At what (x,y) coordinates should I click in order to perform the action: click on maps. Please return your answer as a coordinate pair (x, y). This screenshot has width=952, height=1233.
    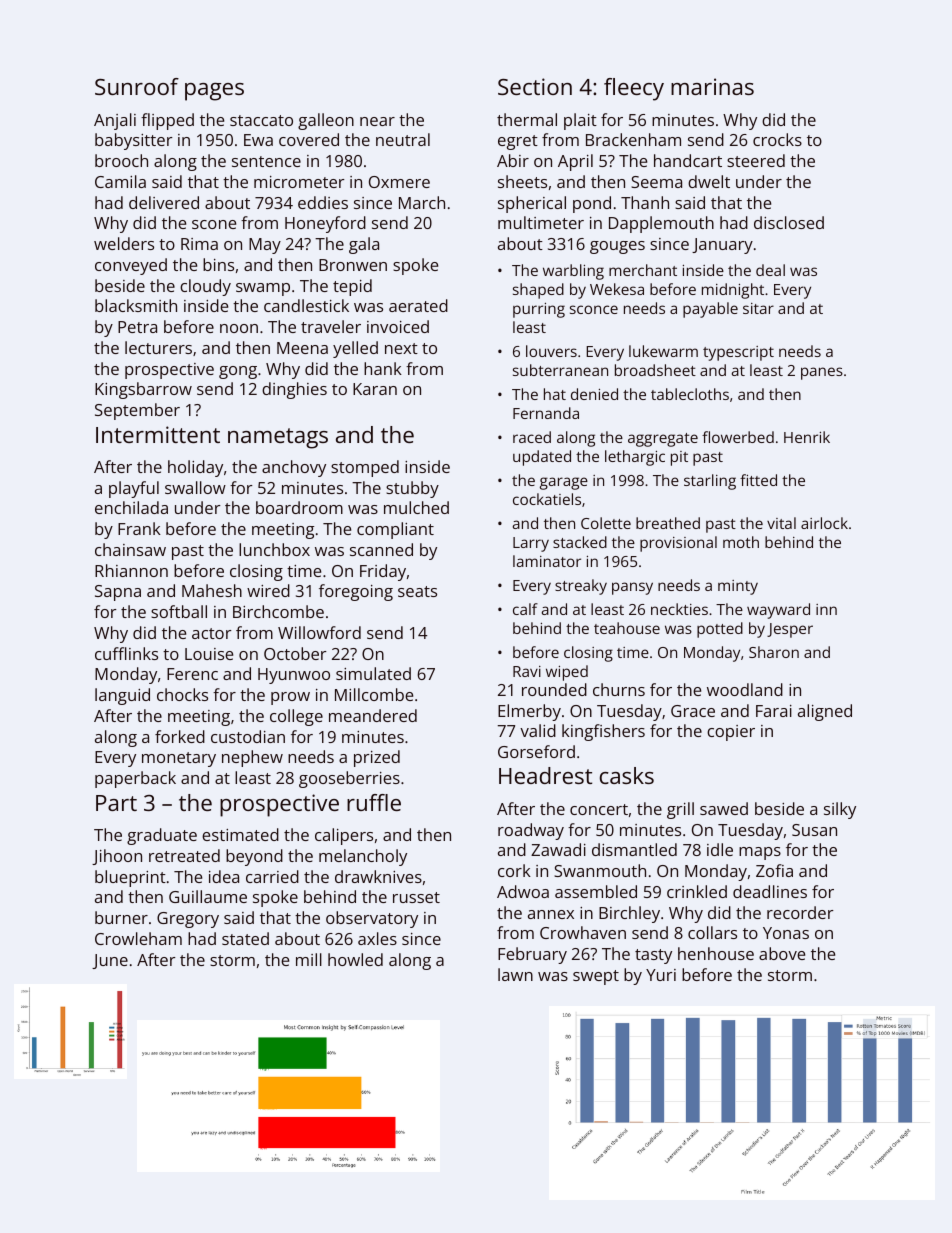
    Looking at the image, I should click on (760, 853).
